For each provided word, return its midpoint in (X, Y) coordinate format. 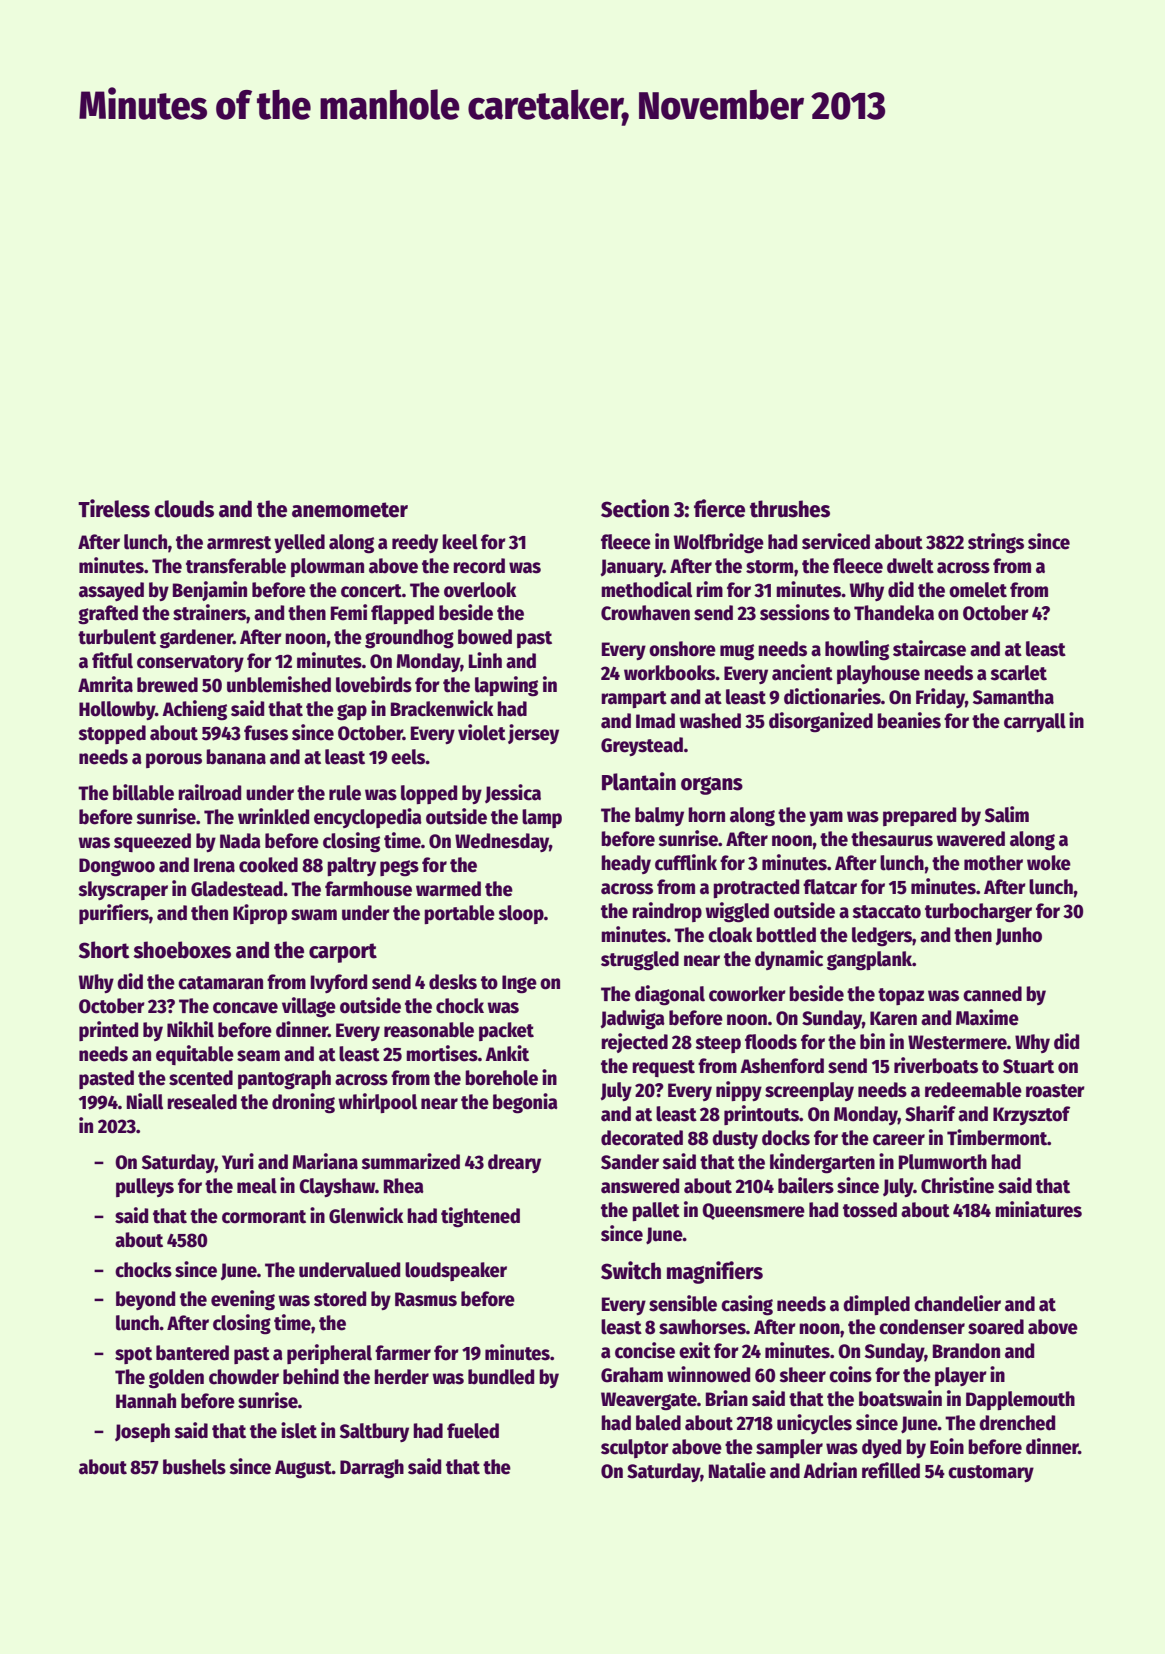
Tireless (114, 508)
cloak (730, 935)
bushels (194, 1467)
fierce (719, 508)
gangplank (869, 961)
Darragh (372, 1469)
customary (991, 1473)
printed (108, 1031)
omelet (978, 590)
